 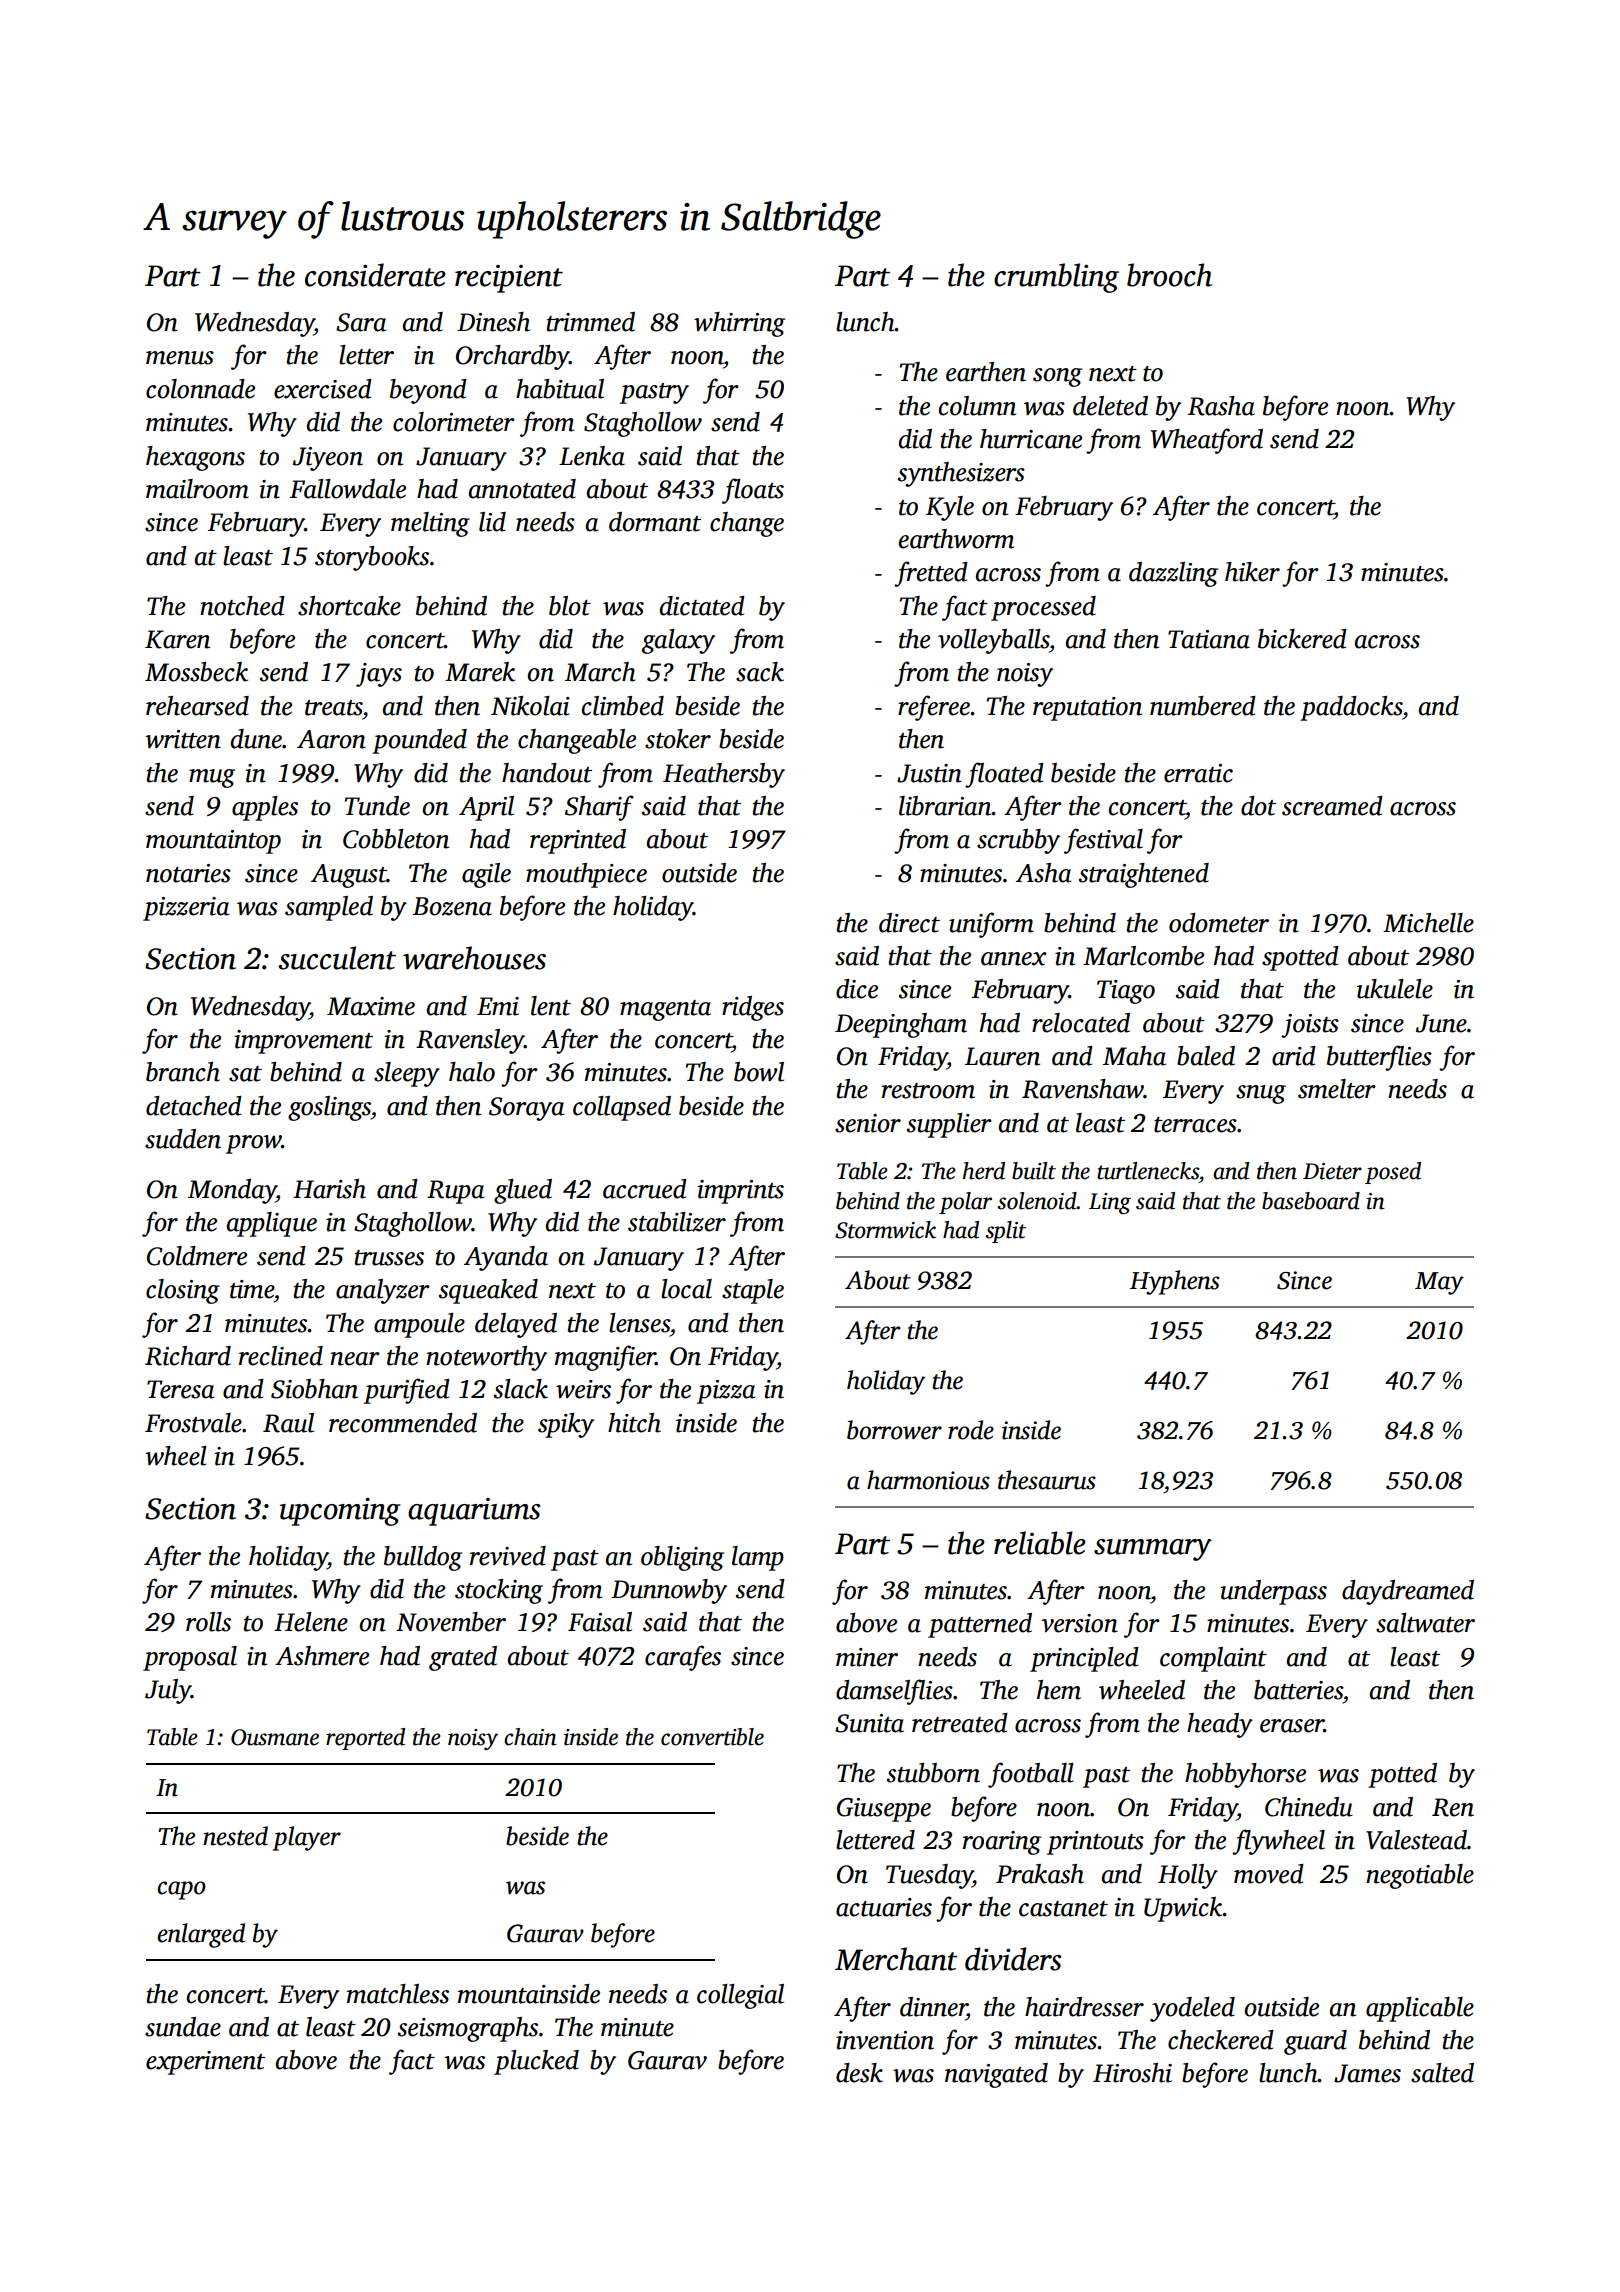 What do you see at coordinates (1126, 992) in the screenshot?
I see `Tiago` at bounding box center [1126, 992].
